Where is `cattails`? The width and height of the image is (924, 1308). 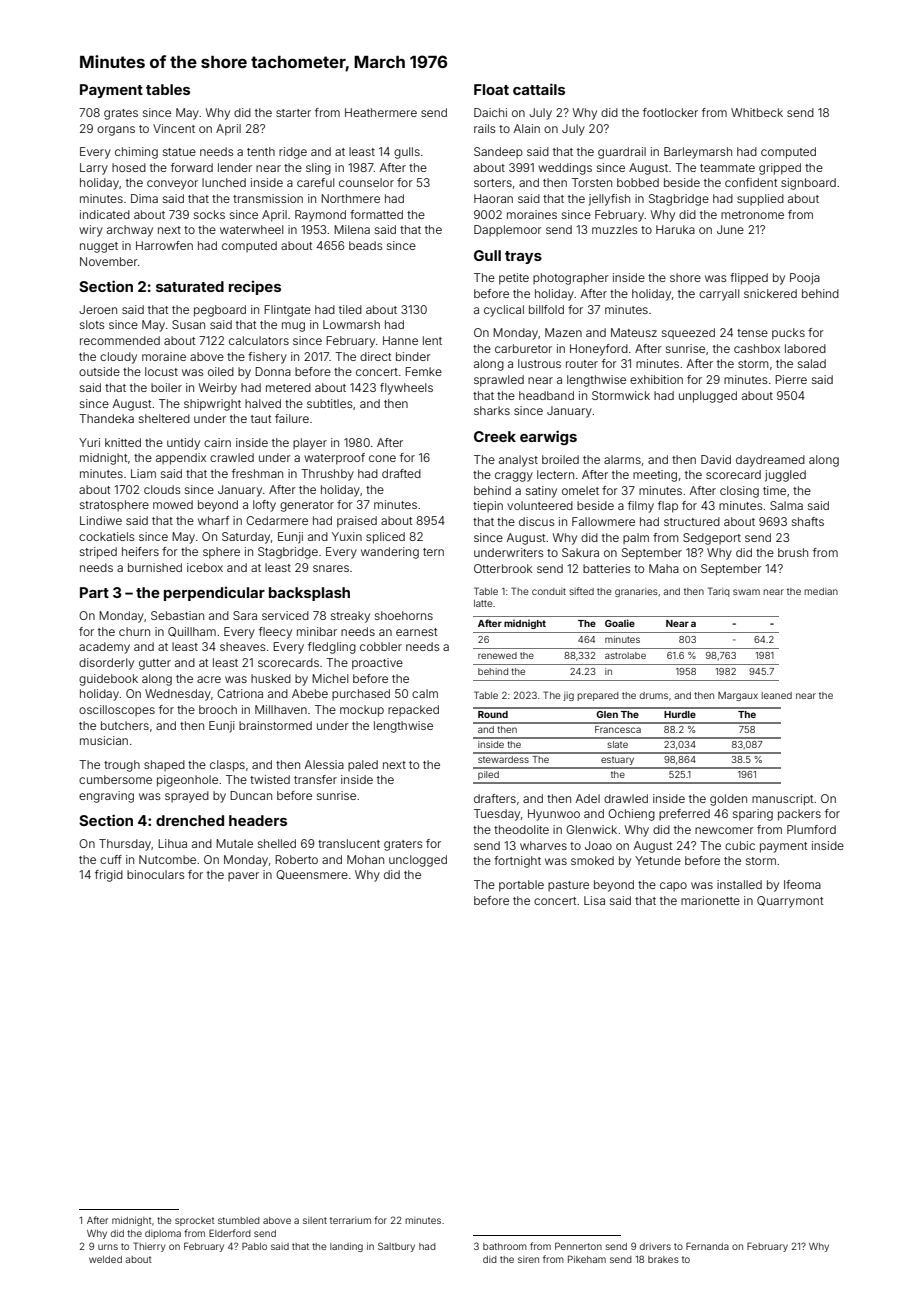
cattails is located at coordinates (539, 89).
